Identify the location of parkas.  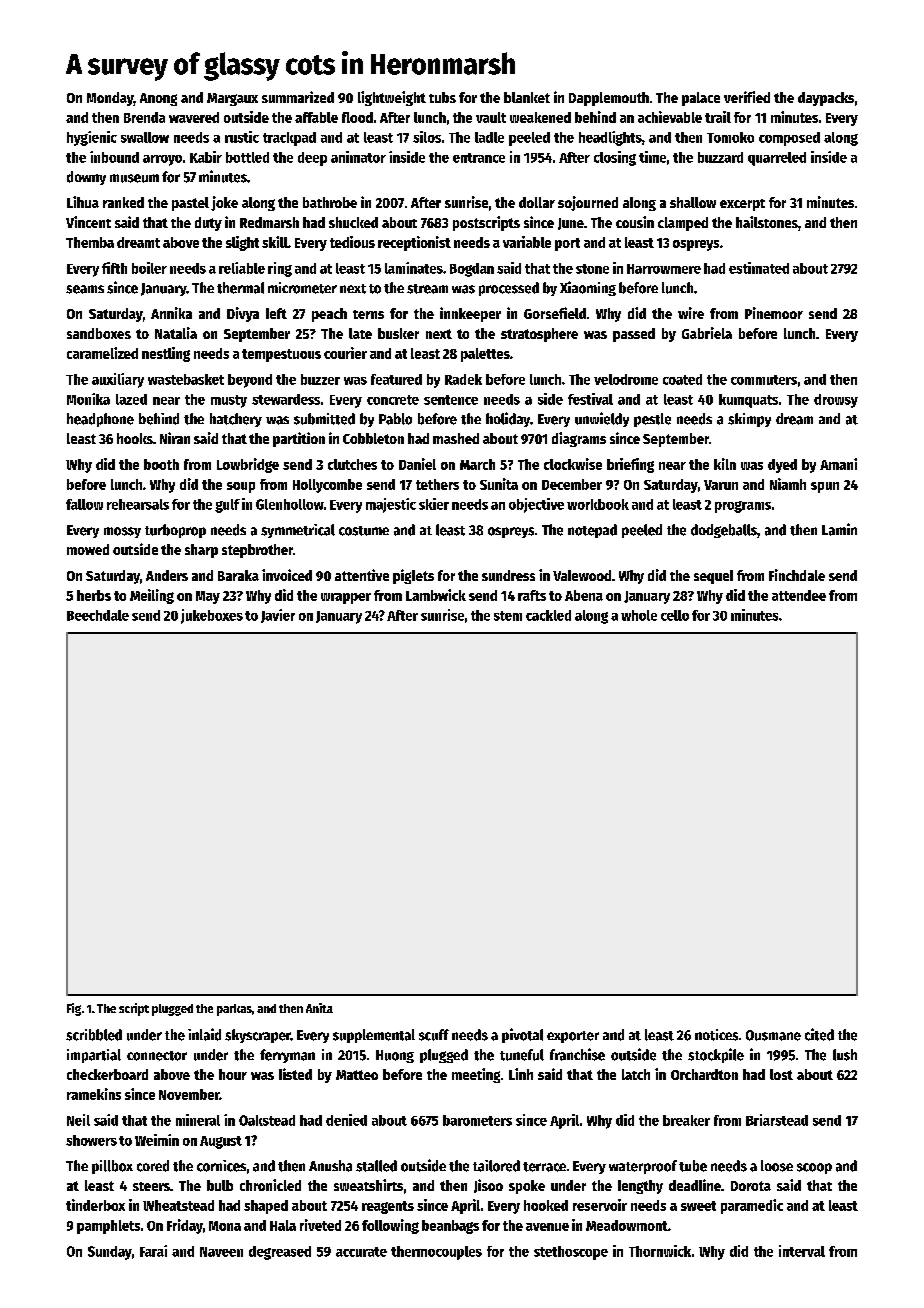
(234, 1010).
